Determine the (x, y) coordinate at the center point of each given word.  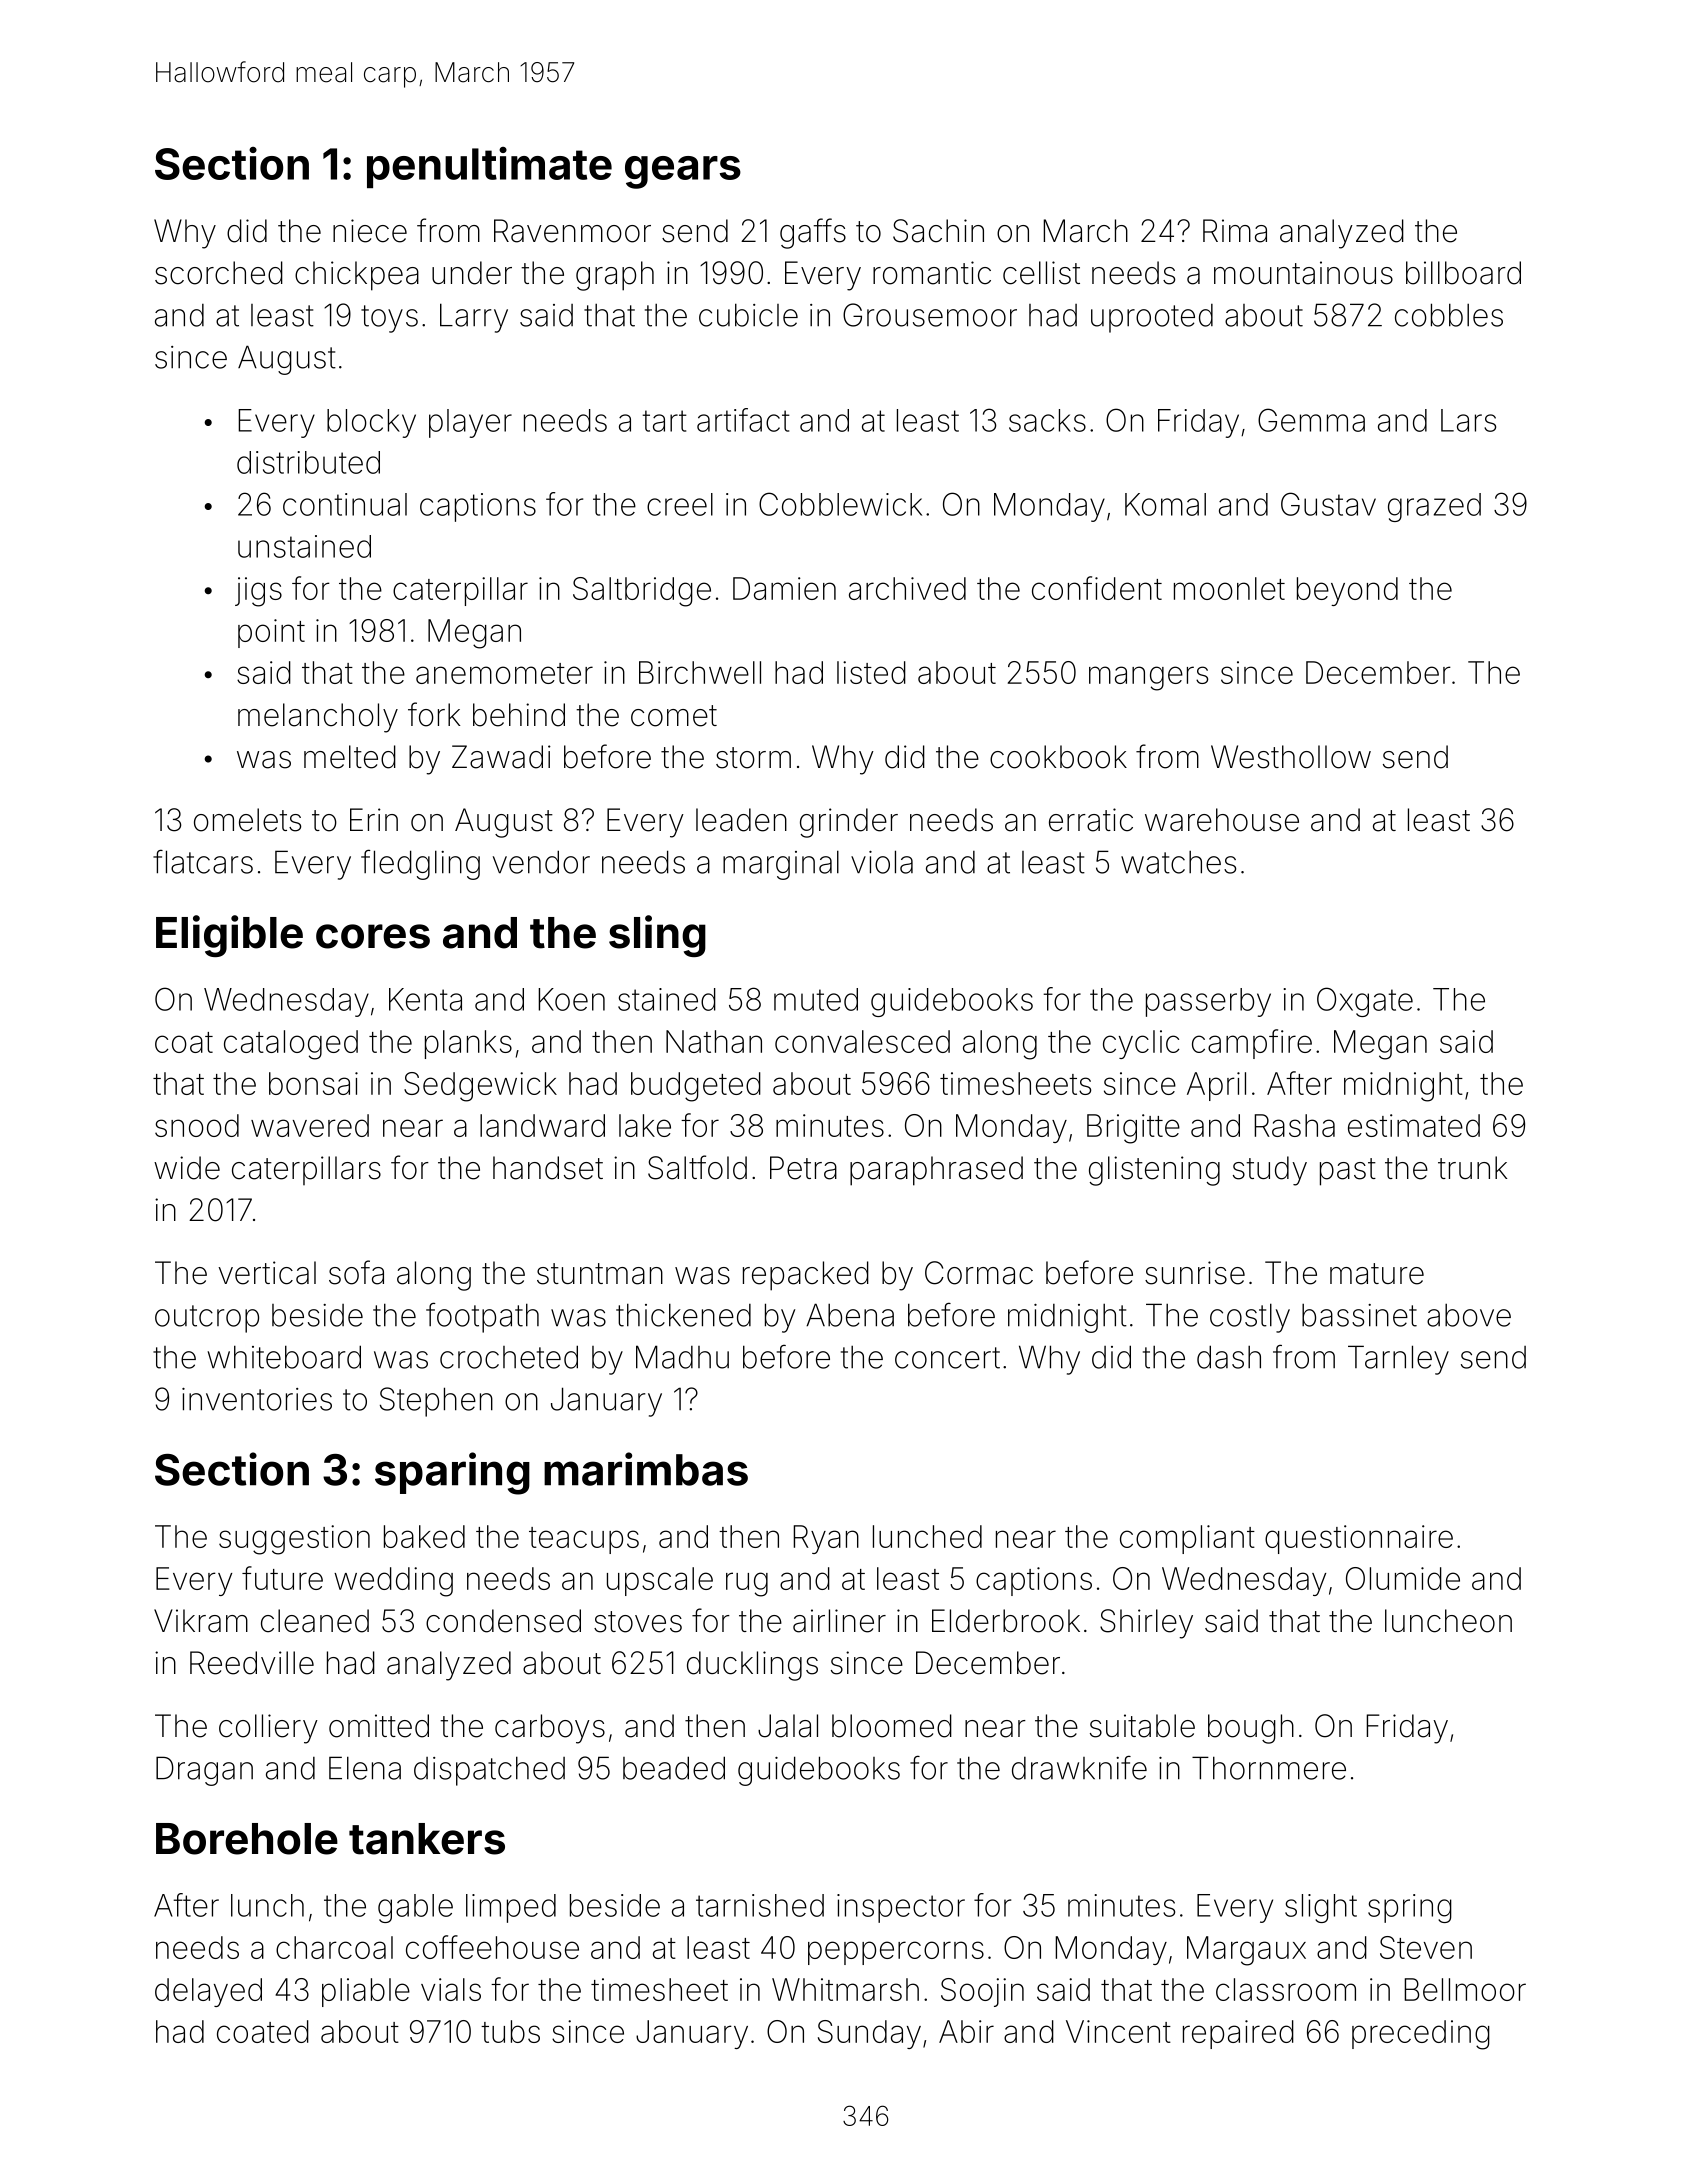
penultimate (489, 167)
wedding (393, 1582)
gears (683, 172)
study (1270, 1171)
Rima (1235, 231)
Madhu (682, 1357)
